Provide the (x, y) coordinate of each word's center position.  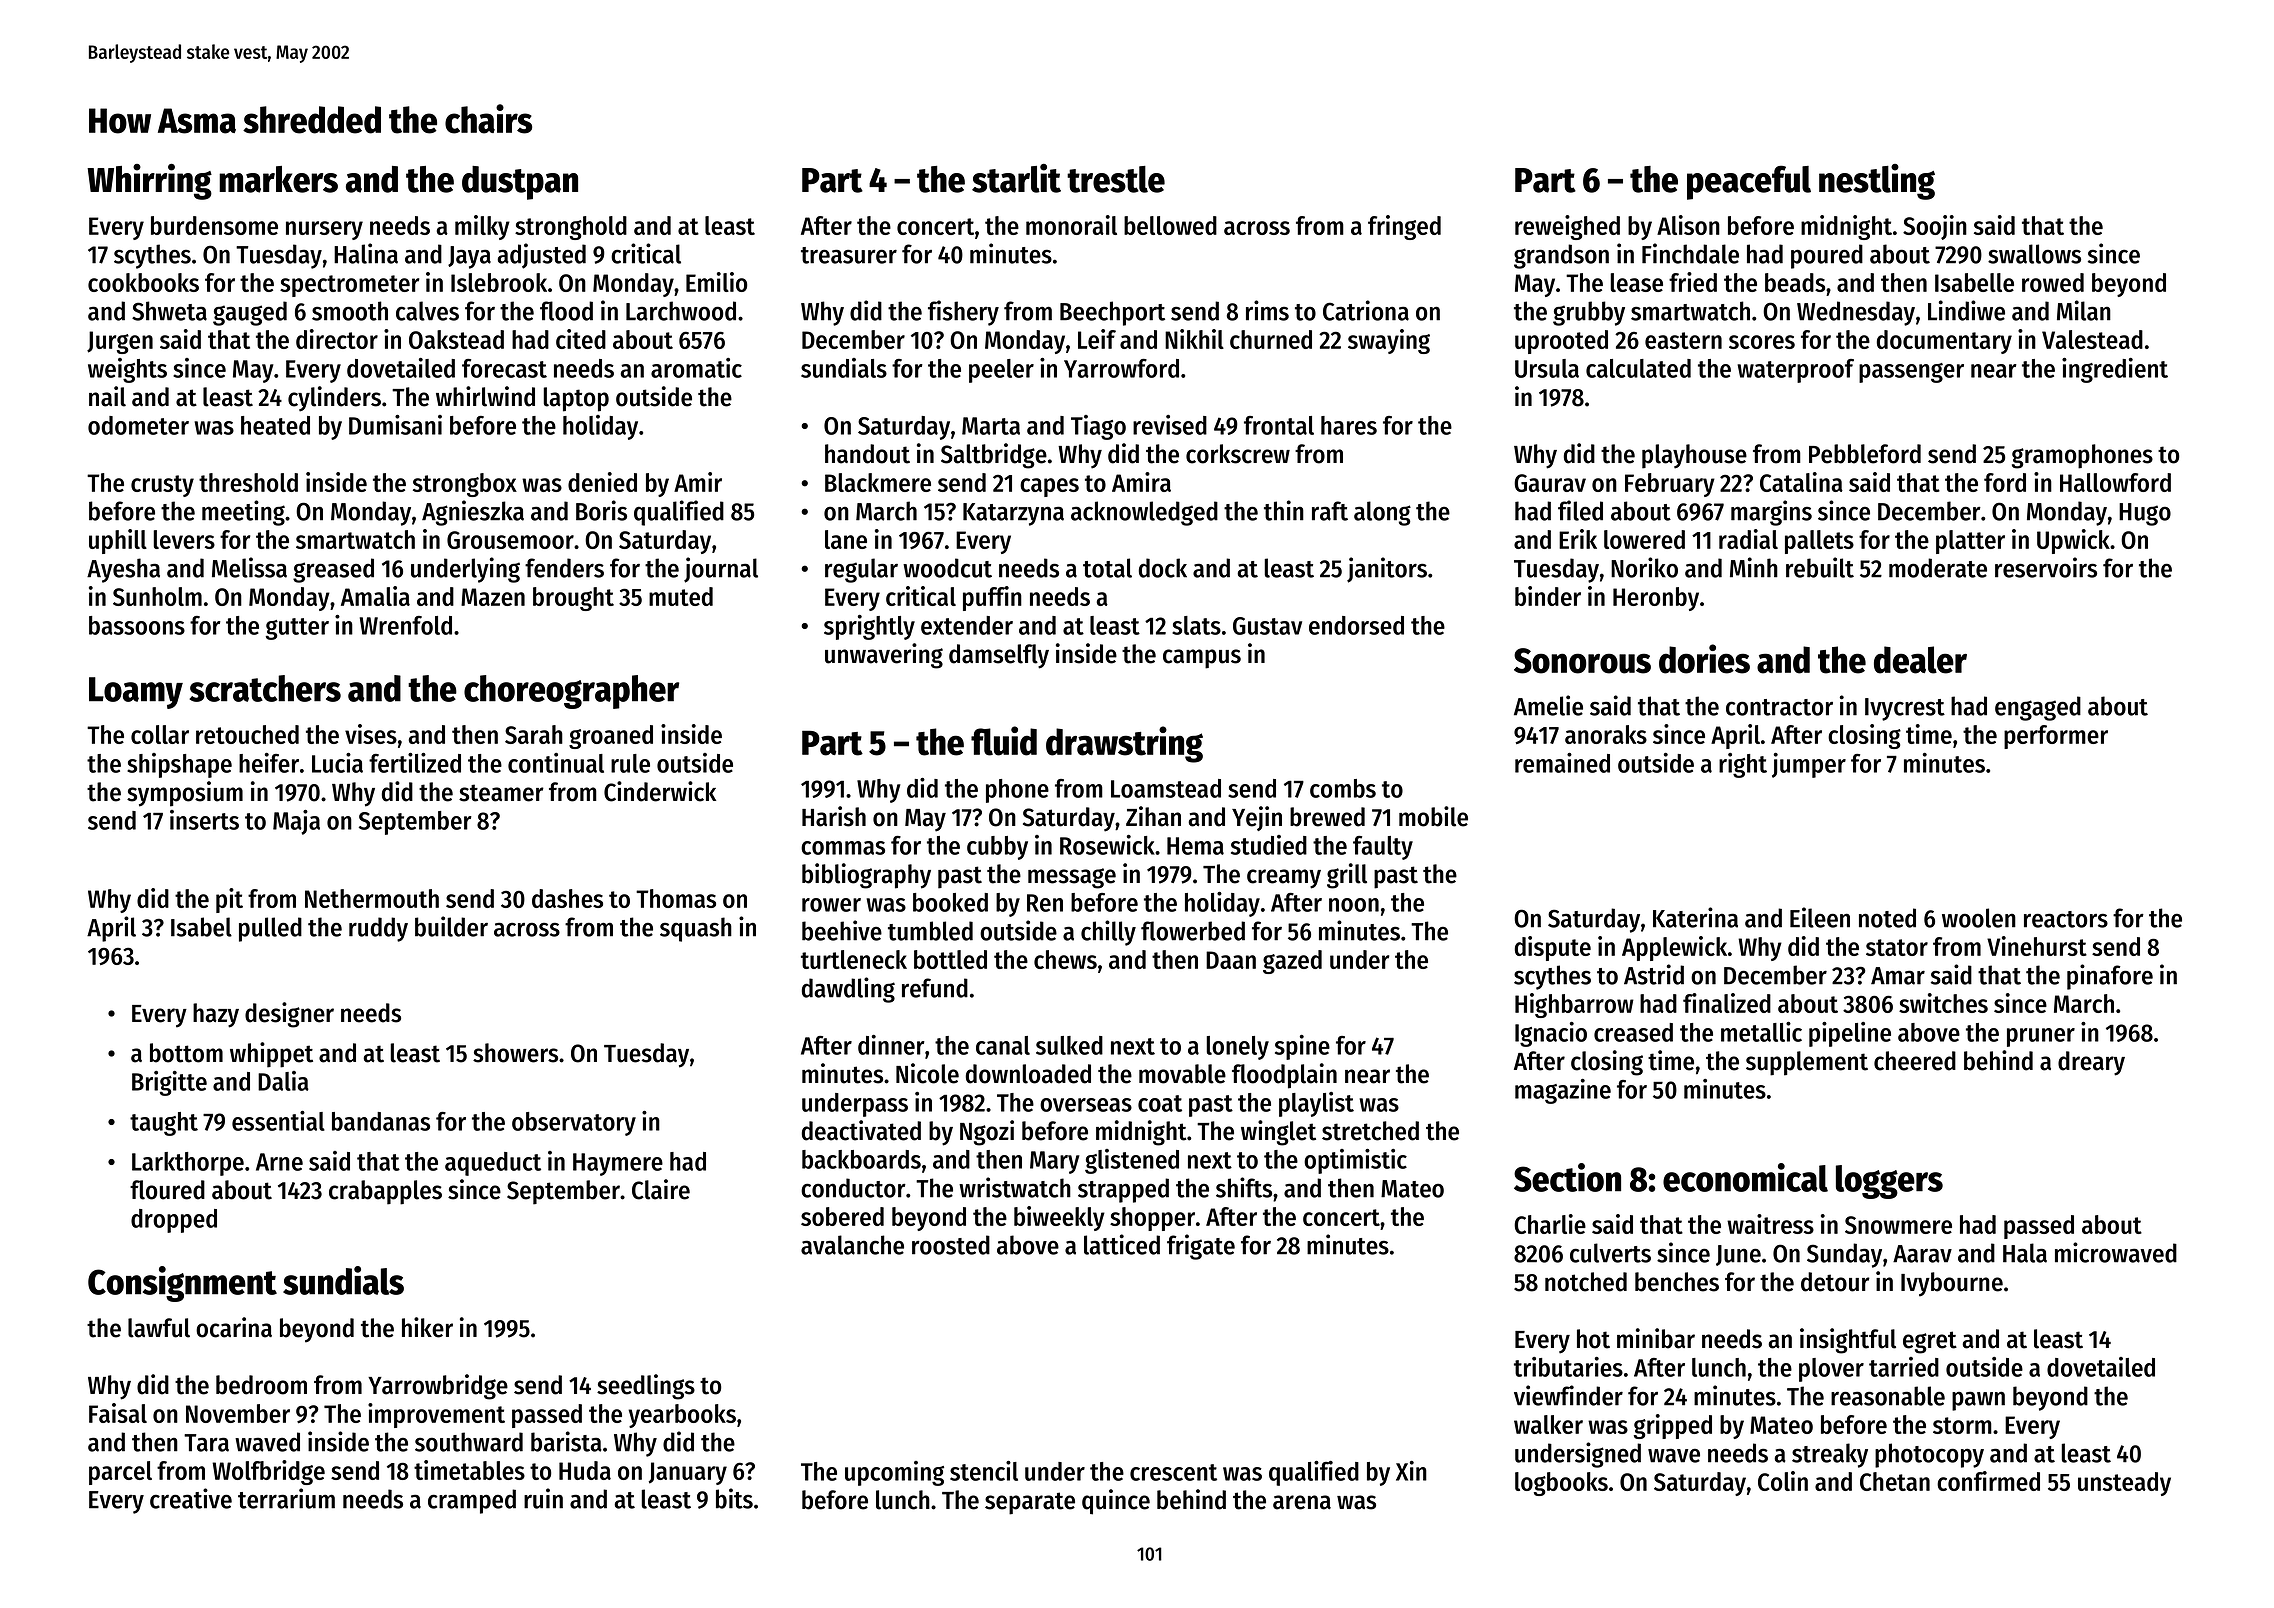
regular (861, 570)
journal (721, 570)
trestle (1116, 179)
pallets (1819, 542)
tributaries (1568, 1367)
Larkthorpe (188, 1164)
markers (278, 179)
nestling (1877, 182)
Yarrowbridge (438, 1387)
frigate (1201, 1247)
